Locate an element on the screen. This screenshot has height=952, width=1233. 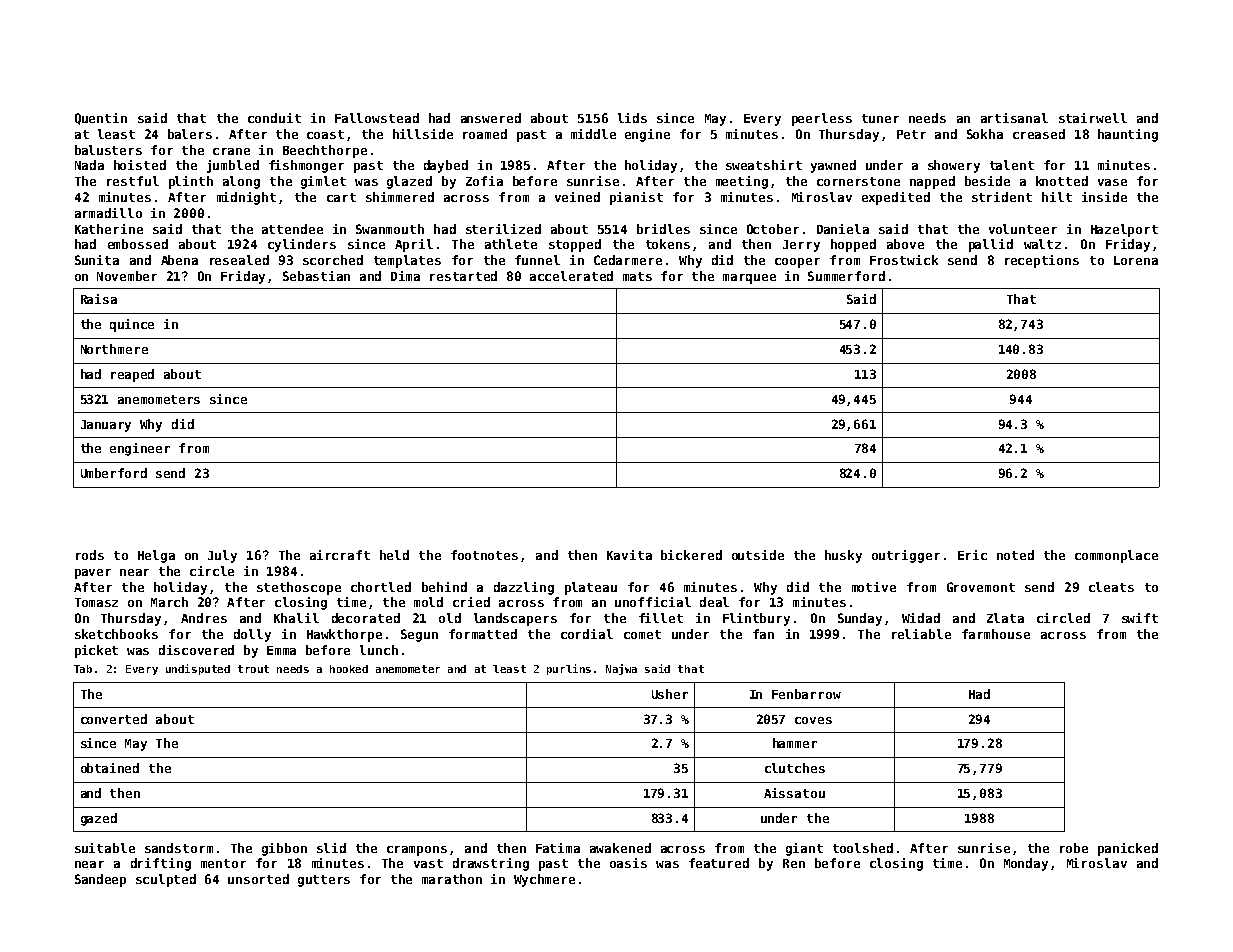
swift is located at coordinates (1140, 618).
